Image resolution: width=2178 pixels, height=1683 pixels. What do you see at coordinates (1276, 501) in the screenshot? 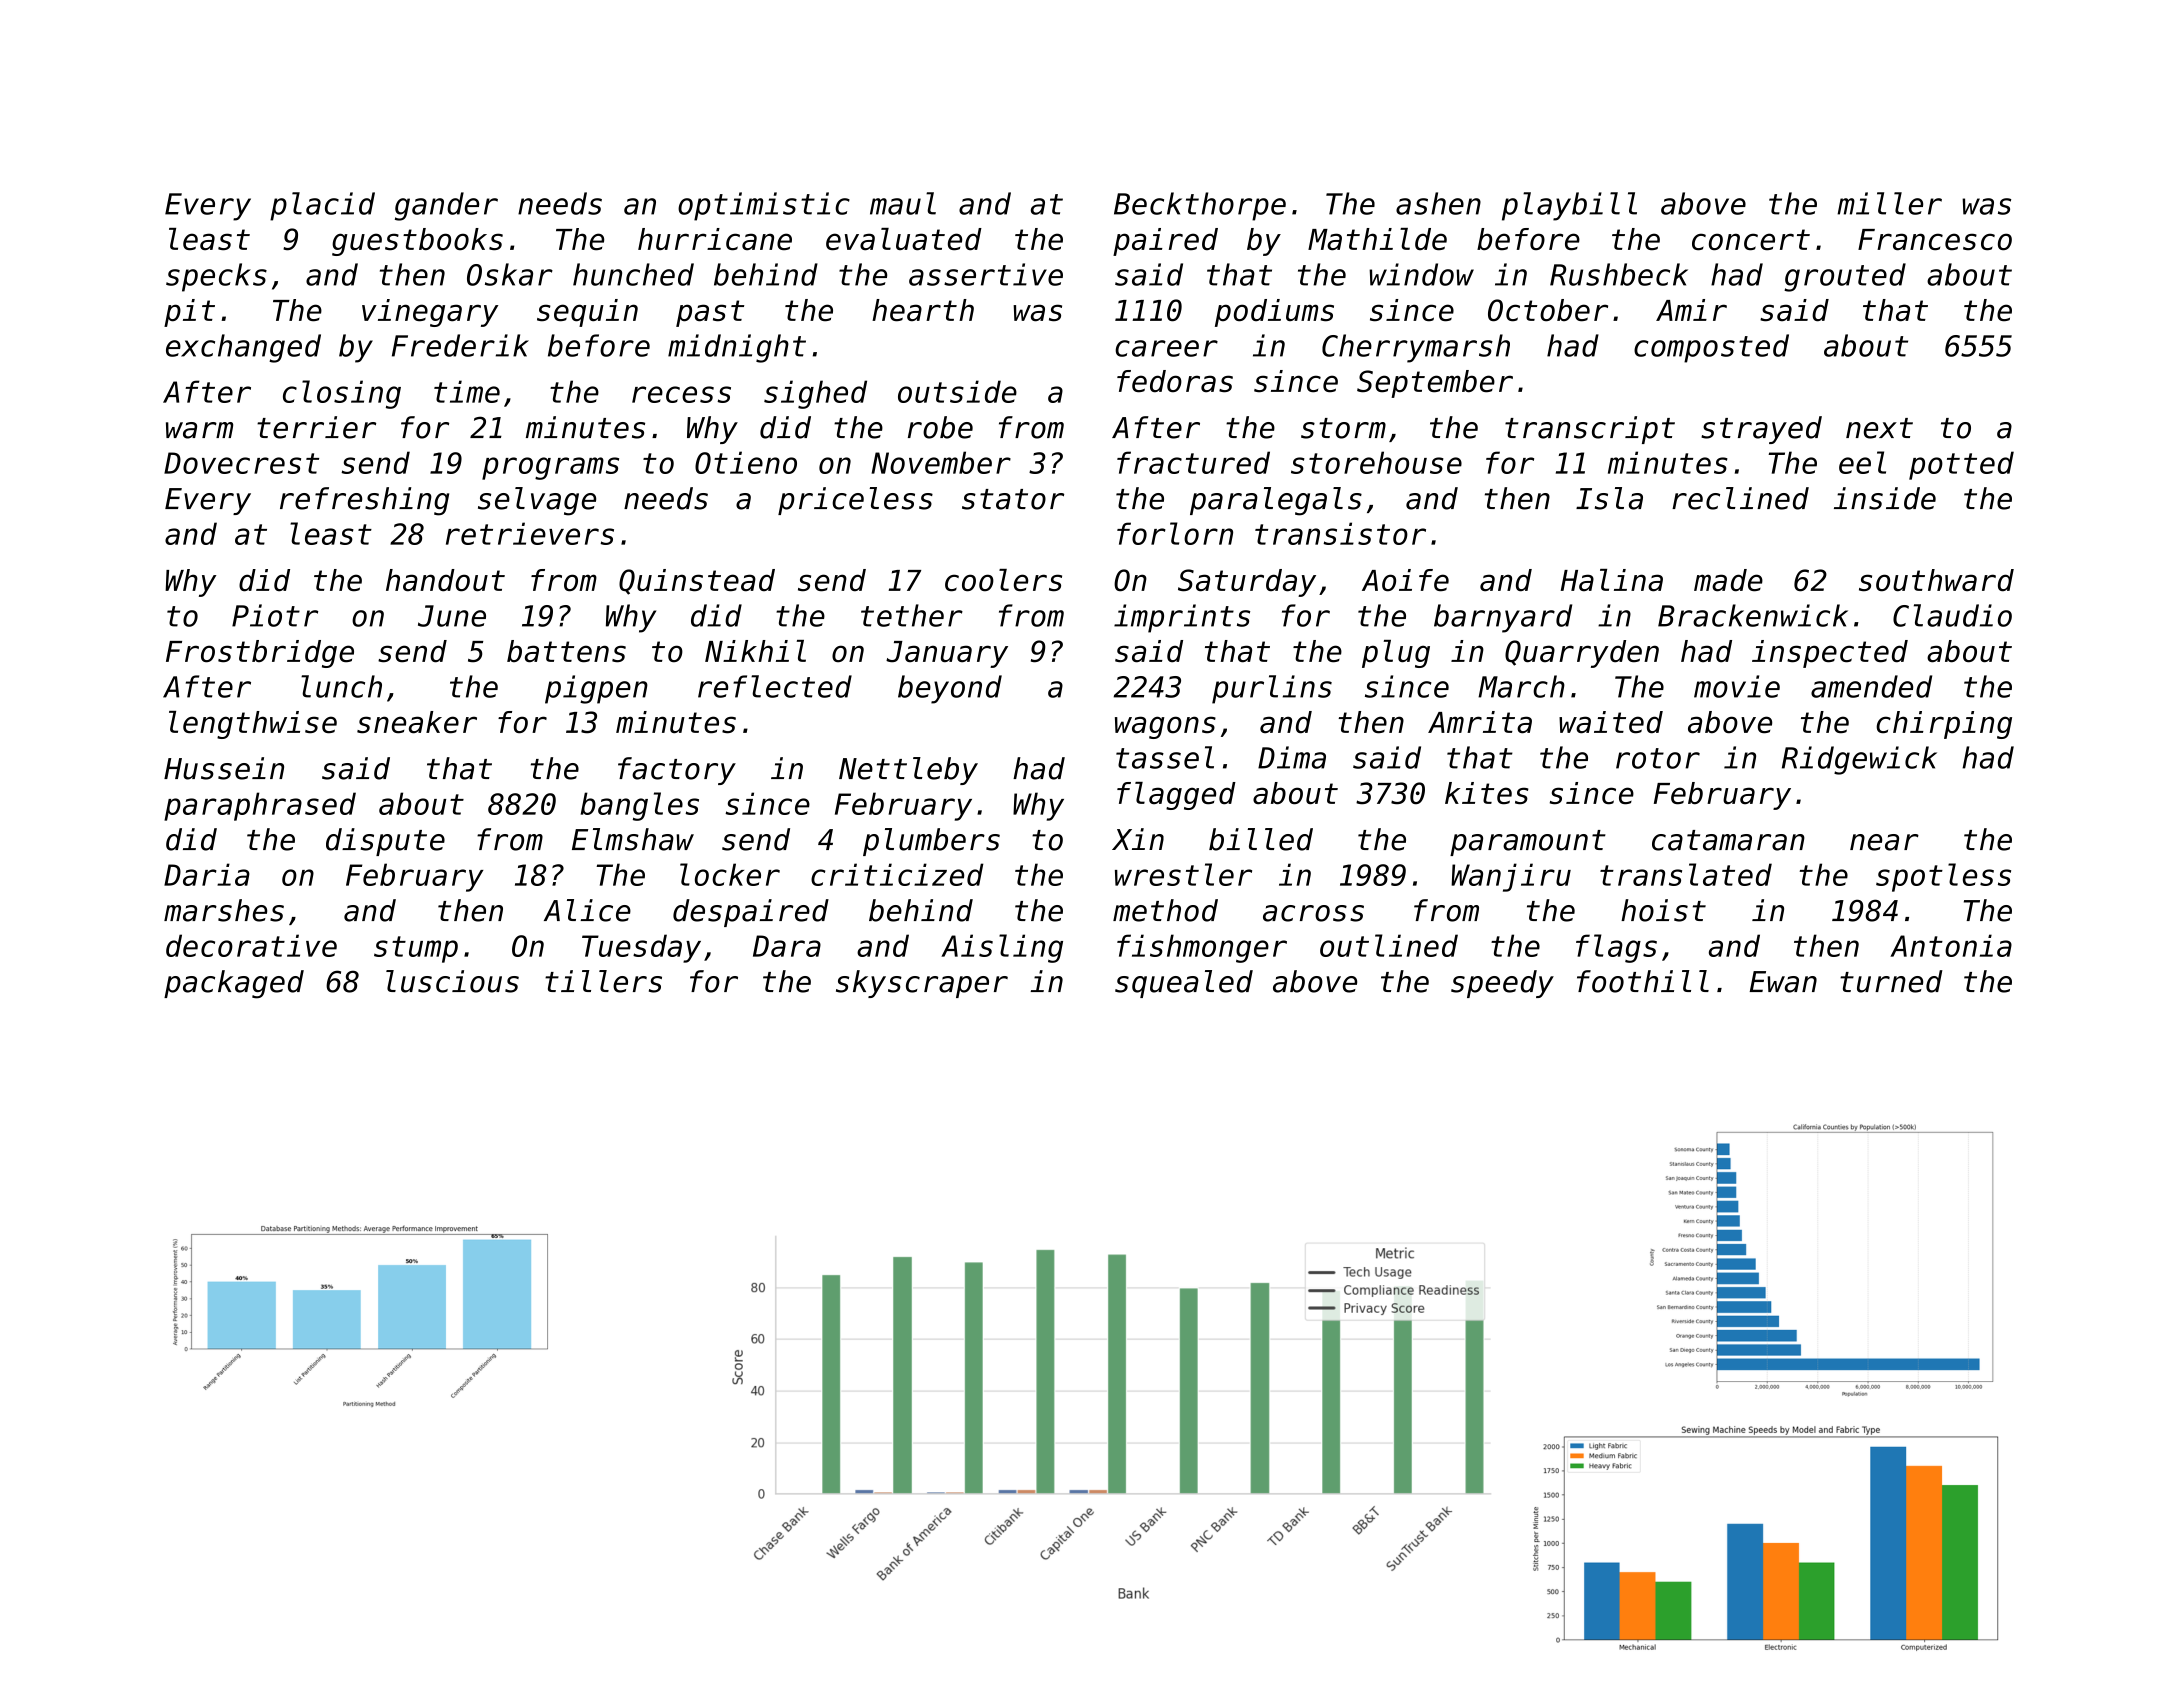
I see `paralegals` at bounding box center [1276, 501].
